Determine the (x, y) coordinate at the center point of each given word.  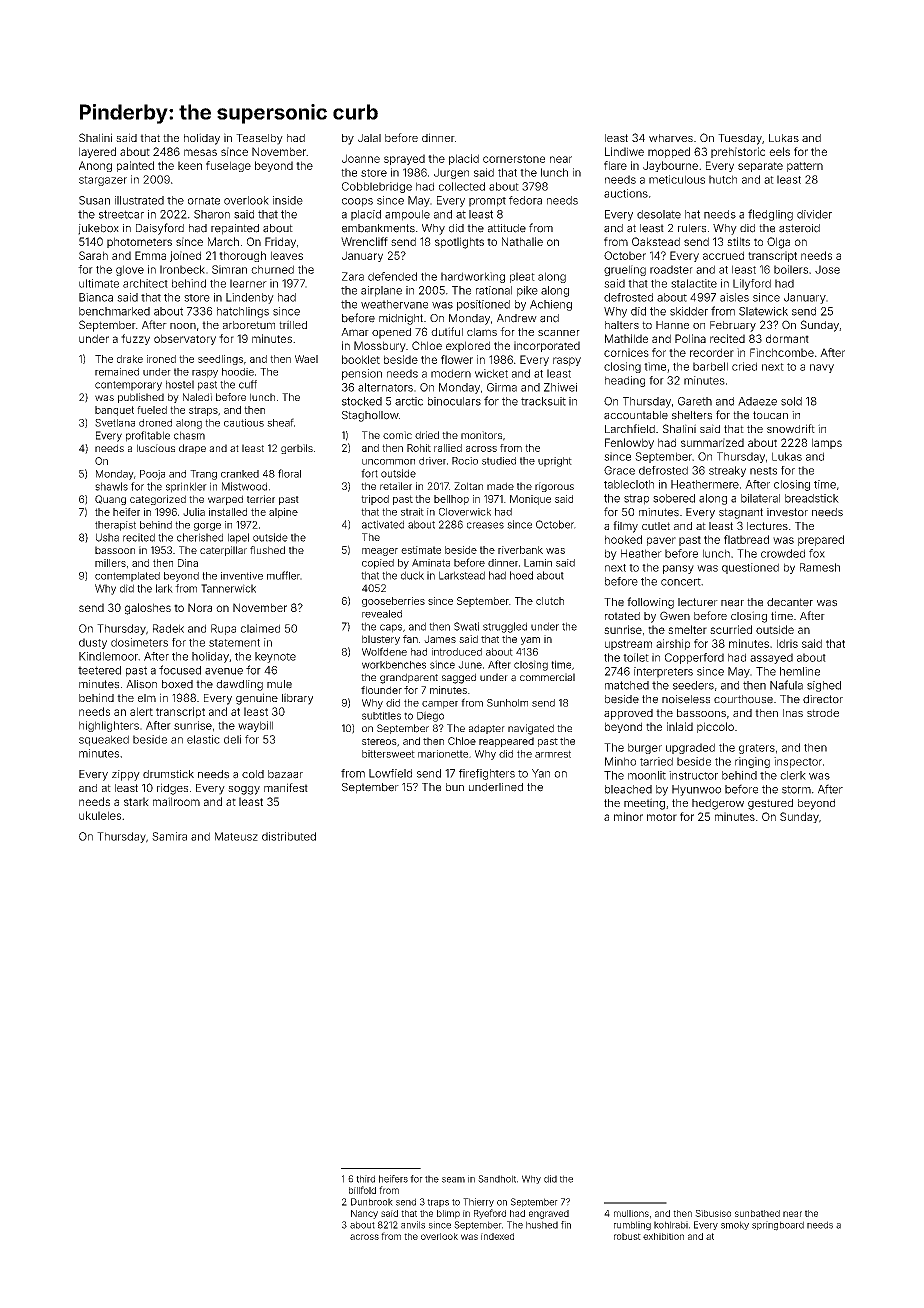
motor (662, 817)
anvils (413, 1225)
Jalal (369, 138)
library (297, 699)
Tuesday (740, 139)
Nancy (364, 1214)
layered (97, 152)
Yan (541, 773)
